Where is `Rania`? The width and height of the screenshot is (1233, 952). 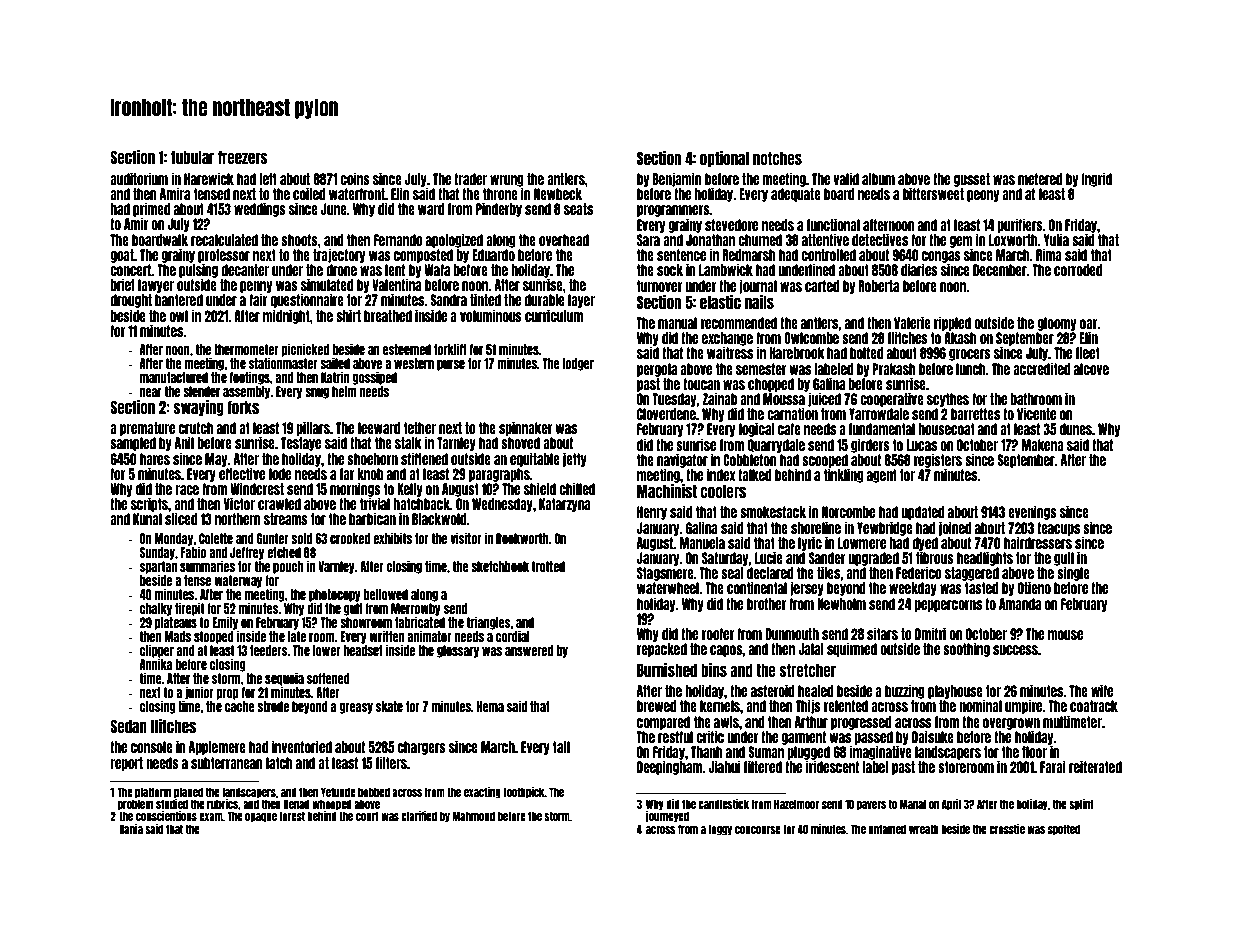
Rania is located at coordinates (131, 829).
